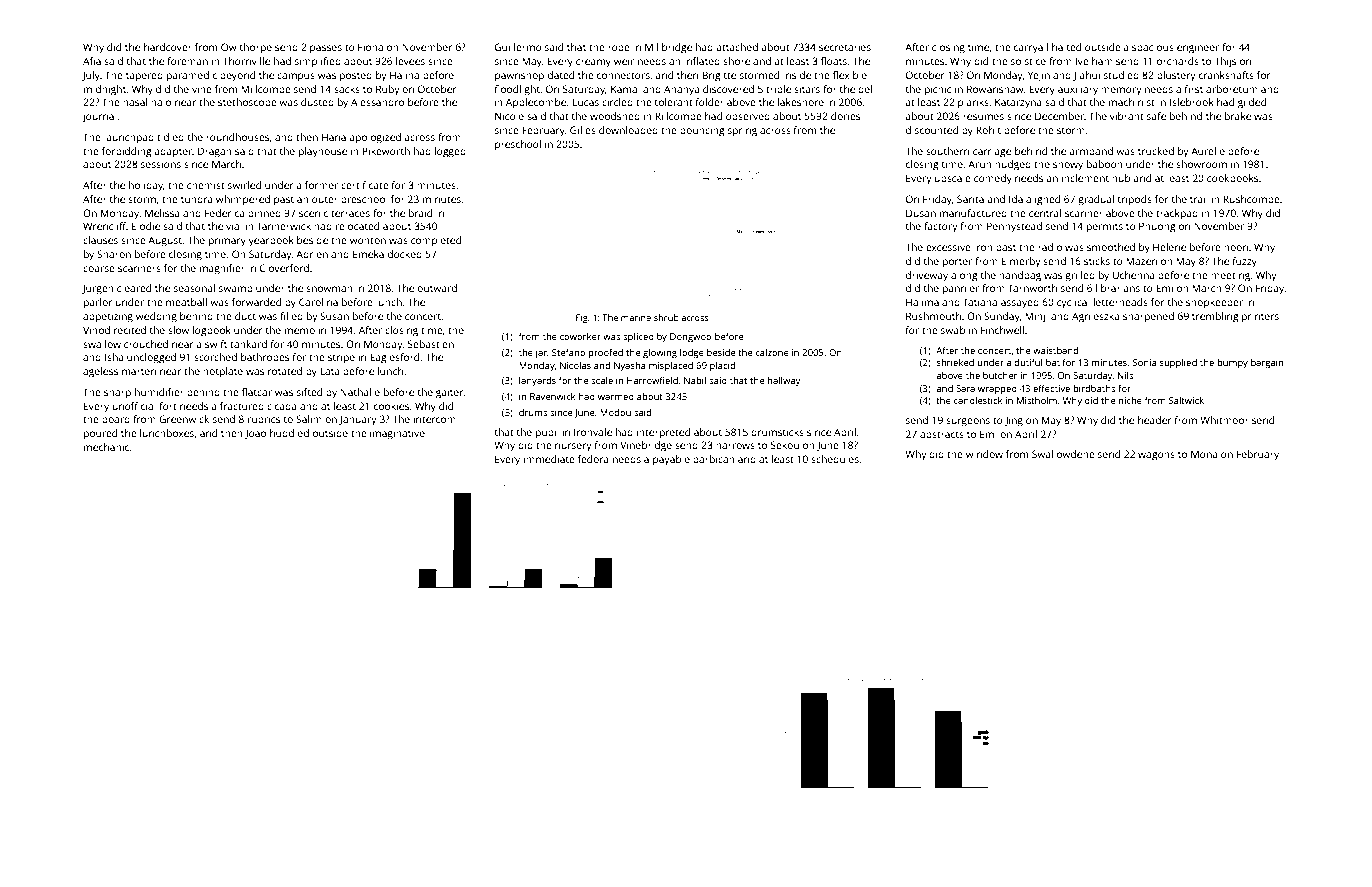 This screenshot has width=1372, height=887. What do you see at coordinates (1153, 48) in the screenshot?
I see `spacious` at bounding box center [1153, 48].
